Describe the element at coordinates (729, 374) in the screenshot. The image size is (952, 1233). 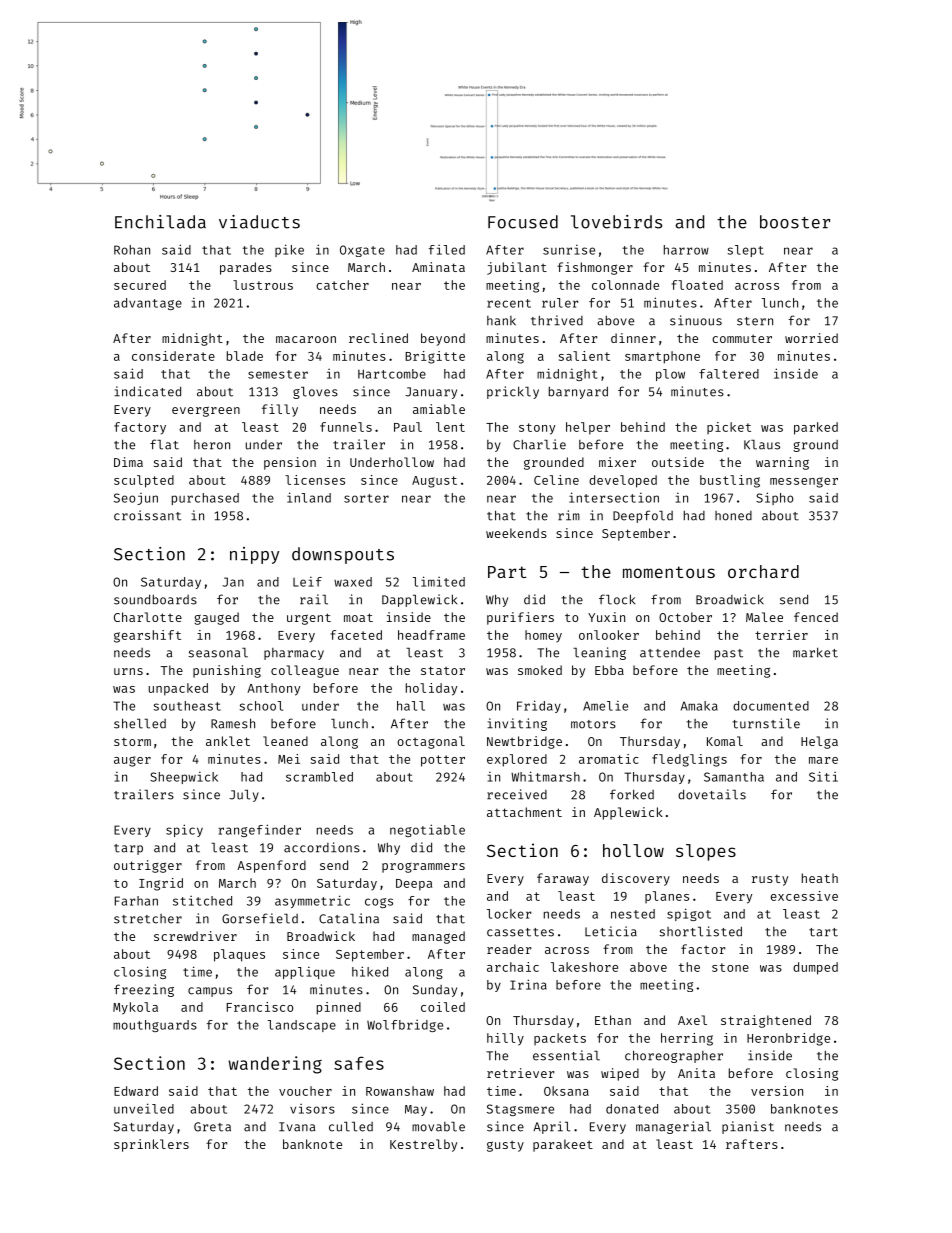
I see `faltered` at that location.
